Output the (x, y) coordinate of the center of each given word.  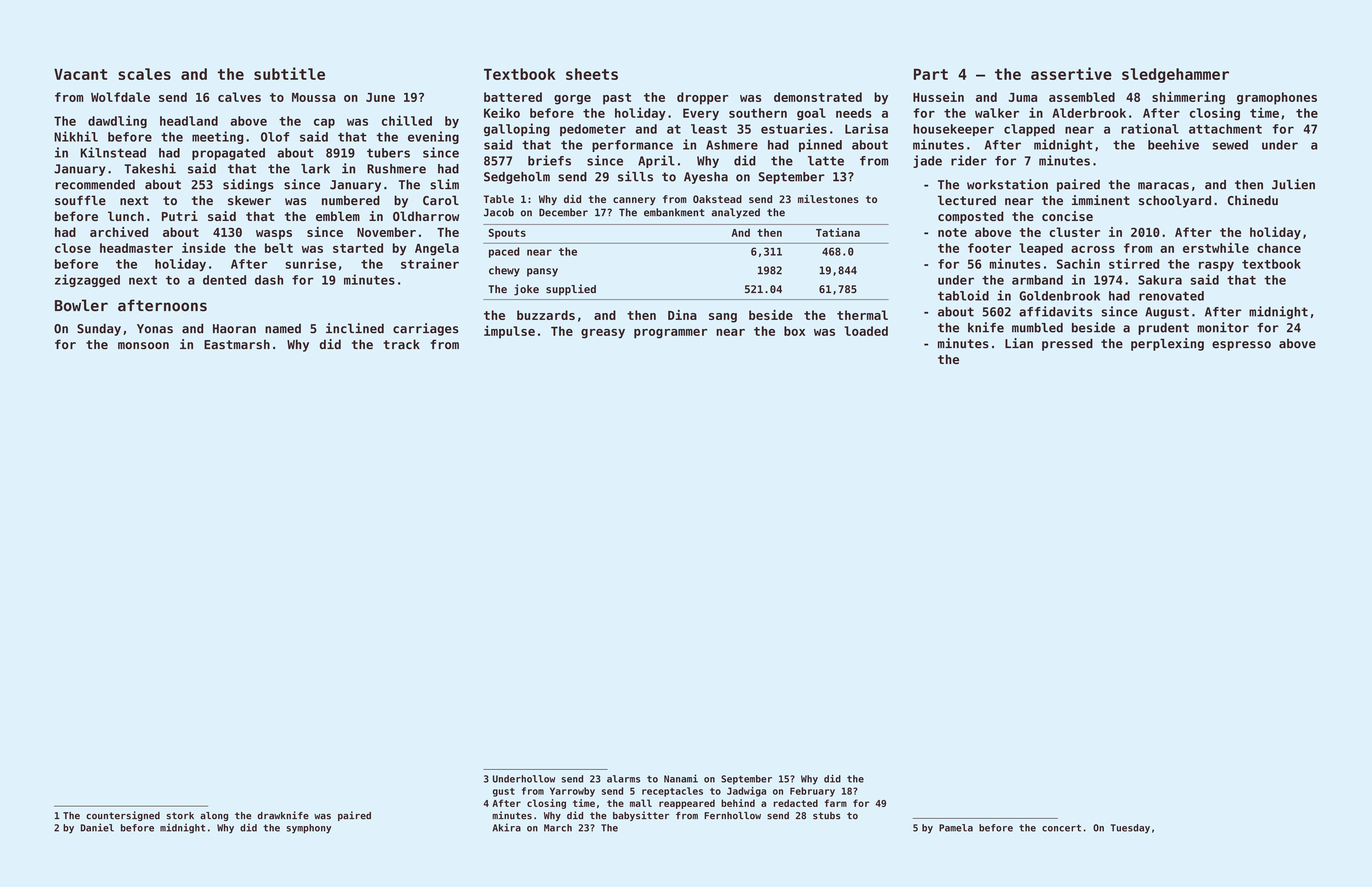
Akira (506, 827)
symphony (308, 829)
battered (513, 97)
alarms (623, 779)
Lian (1019, 343)
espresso (1241, 346)
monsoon (143, 346)
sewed (1230, 145)
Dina (682, 315)
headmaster (136, 248)
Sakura (1160, 280)
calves (239, 97)
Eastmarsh (237, 344)
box (794, 331)
